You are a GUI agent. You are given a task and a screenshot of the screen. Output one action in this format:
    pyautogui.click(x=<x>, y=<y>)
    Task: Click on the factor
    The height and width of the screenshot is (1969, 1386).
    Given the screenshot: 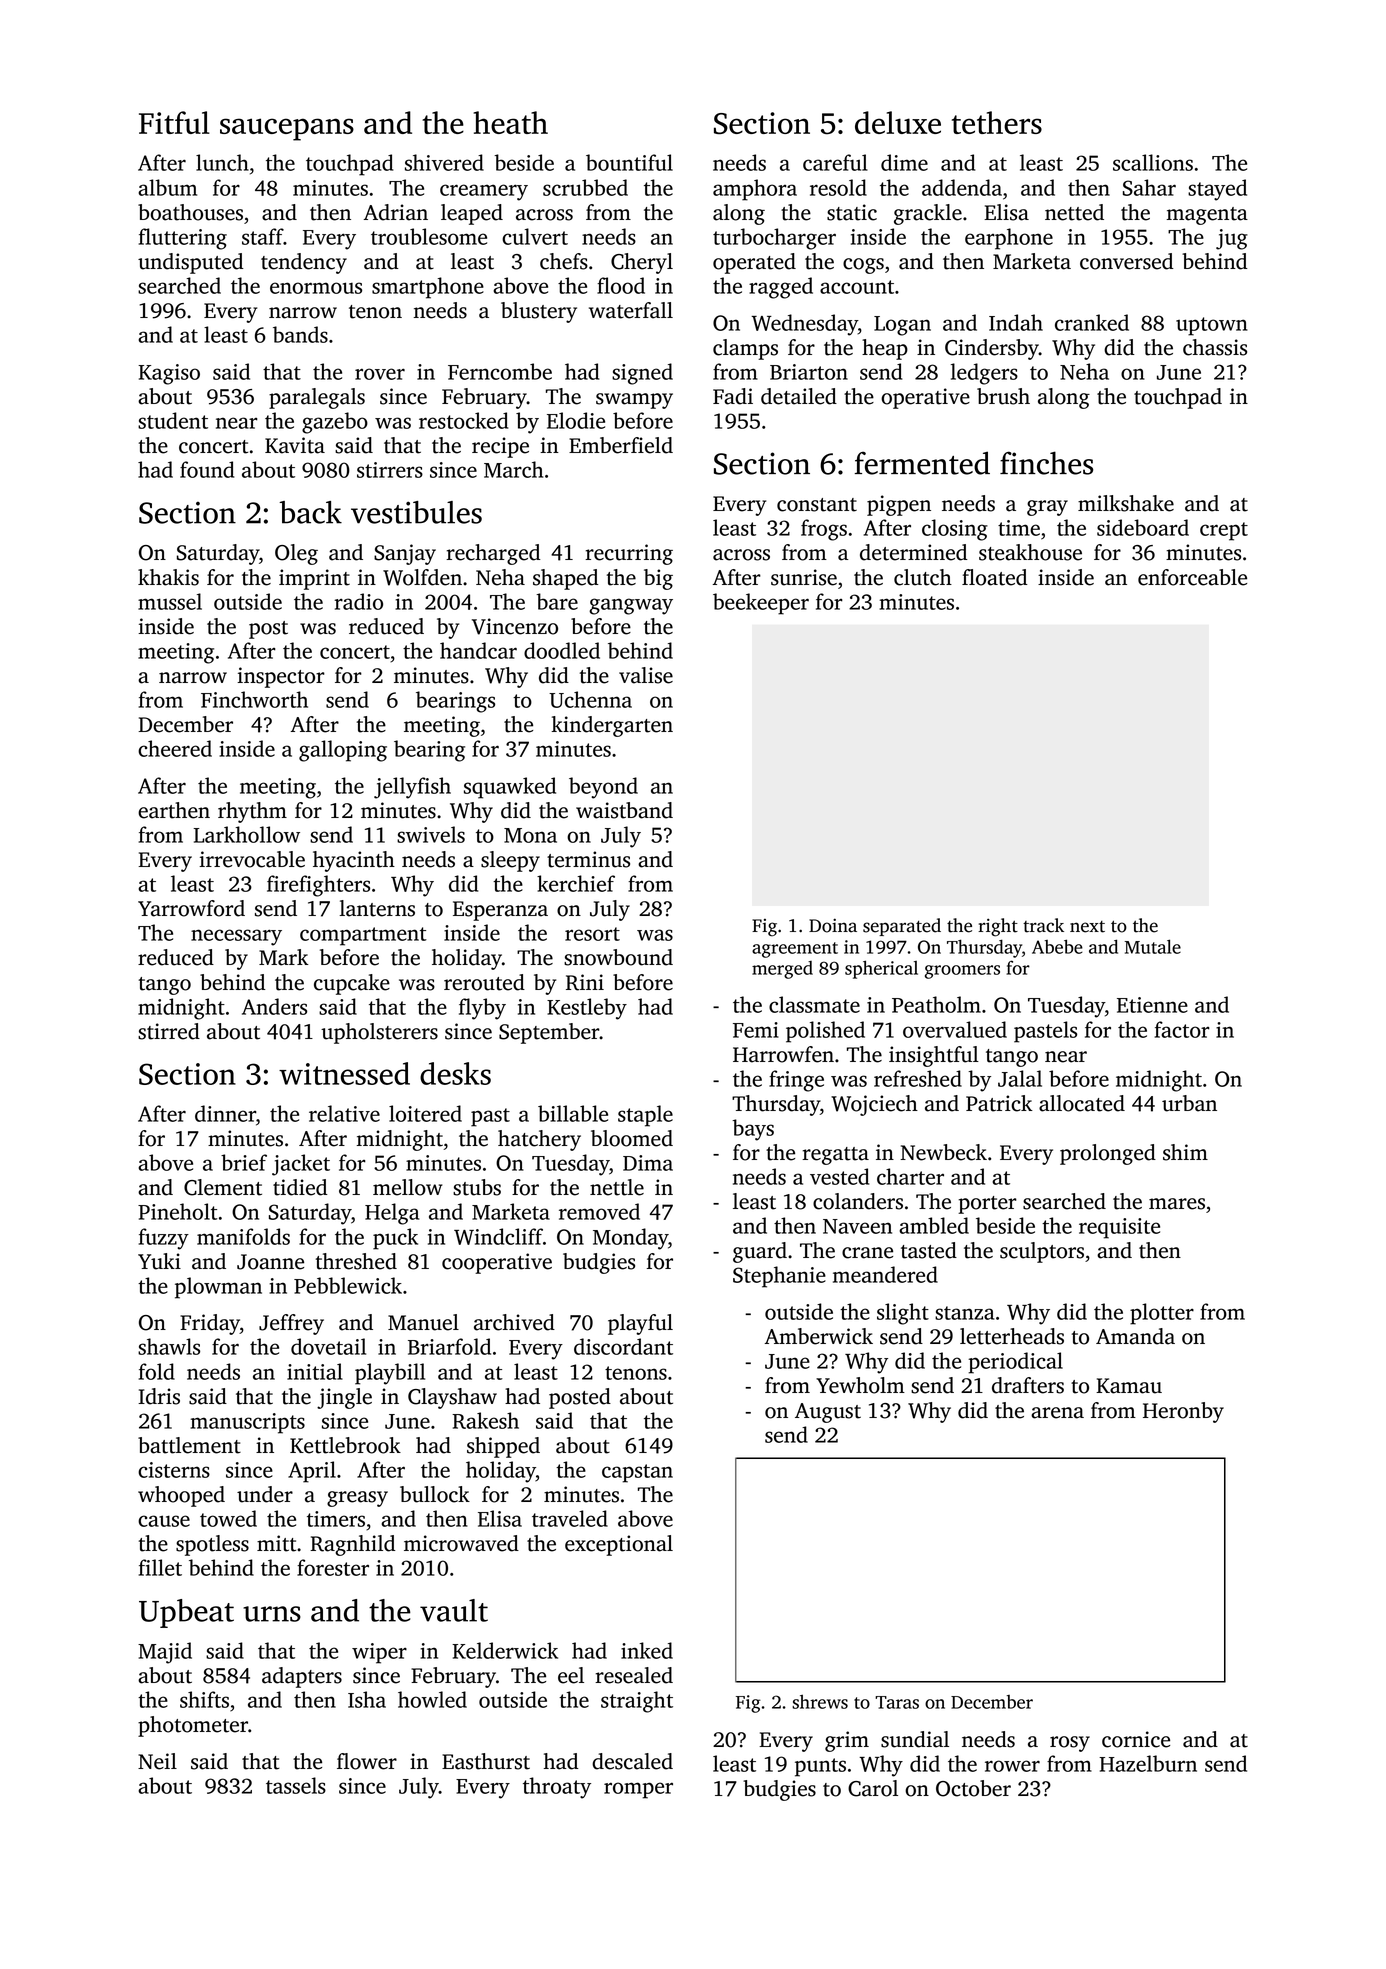 What is the action you would take?
    pyautogui.click(x=1182, y=1029)
